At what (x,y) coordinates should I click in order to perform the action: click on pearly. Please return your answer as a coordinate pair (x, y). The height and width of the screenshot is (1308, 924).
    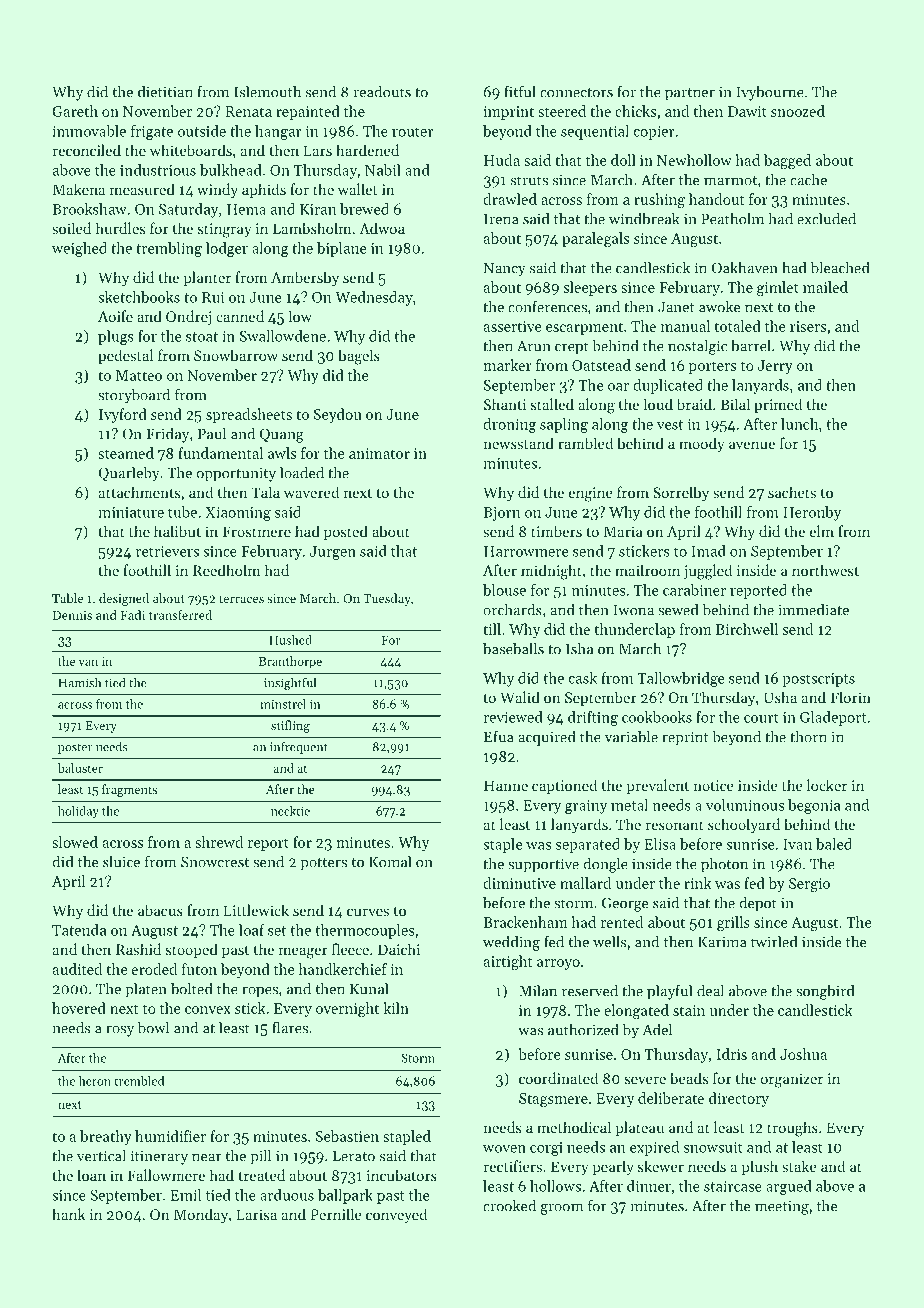
    Looking at the image, I should click on (613, 1167).
